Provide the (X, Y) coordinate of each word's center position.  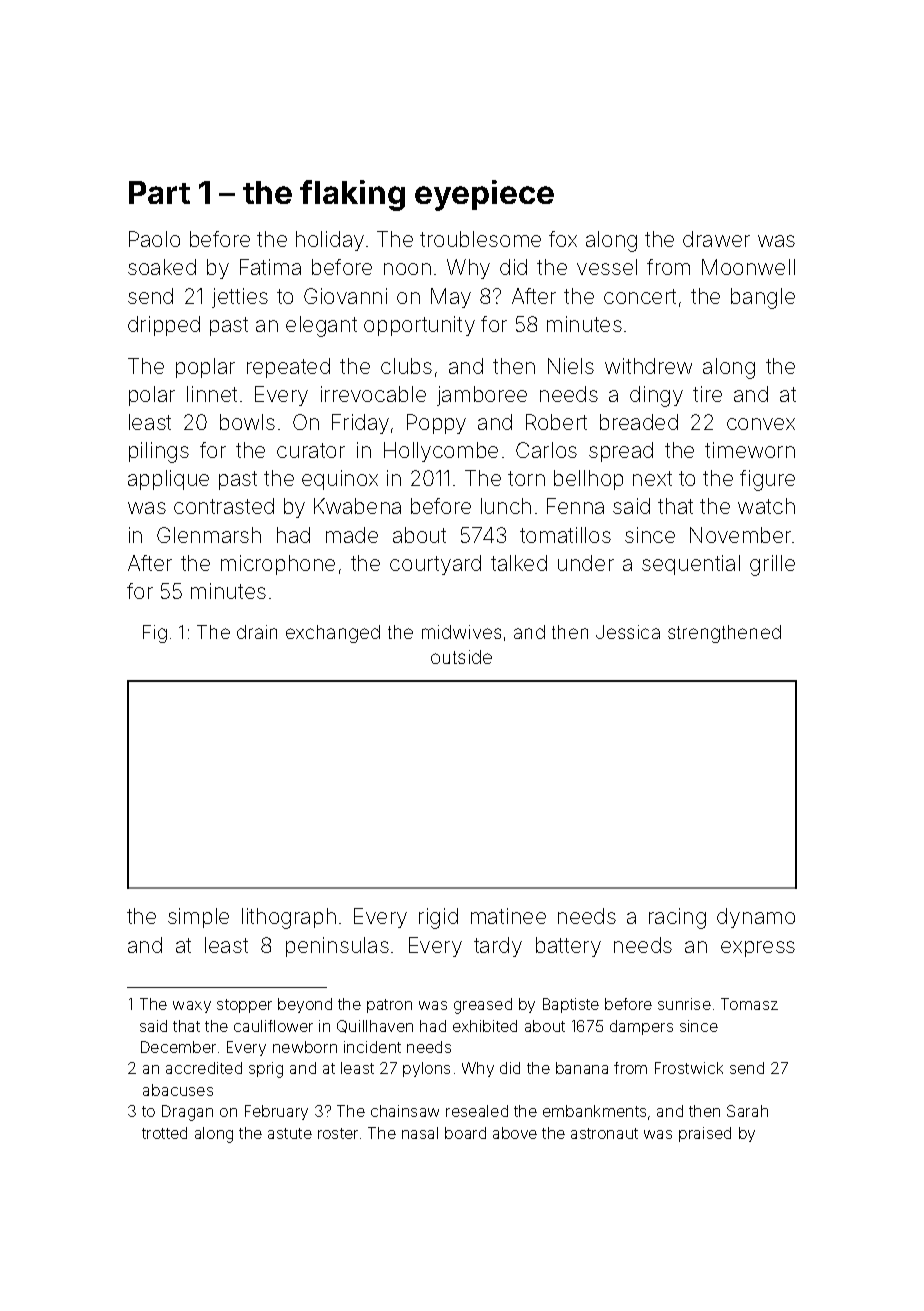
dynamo (756, 918)
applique (168, 480)
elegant (321, 326)
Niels (571, 366)
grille (772, 565)
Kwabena (357, 506)
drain (257, 632)
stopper (244, 1006)
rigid (438, 918)
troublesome (480, 239)
